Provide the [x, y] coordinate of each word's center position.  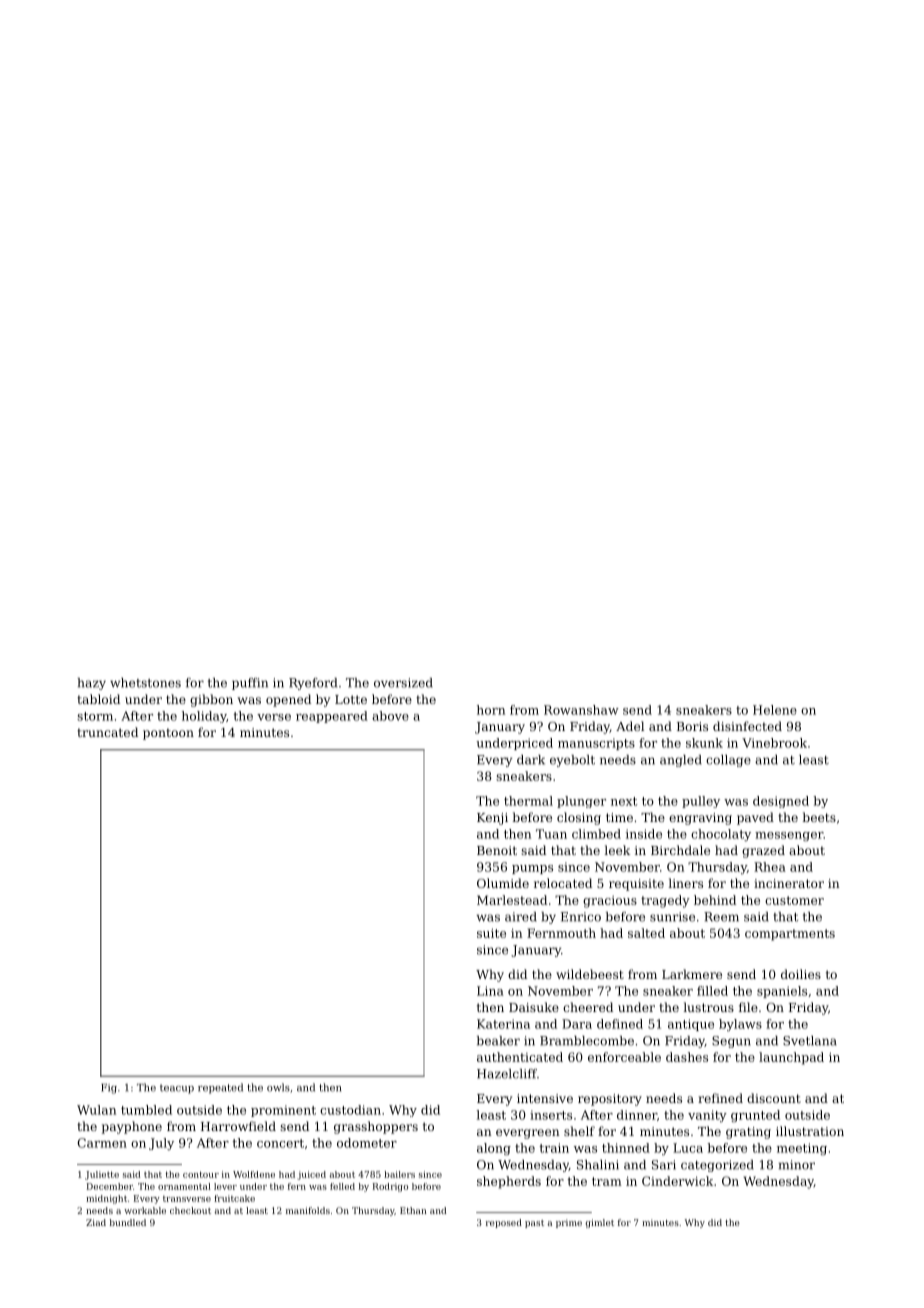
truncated [107, 732]
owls [278, 1087]
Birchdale [680, 850]
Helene [775, 710]
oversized [403, 683]
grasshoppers [376, 1127]
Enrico [581, 917]
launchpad [791, 1058]
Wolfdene [254, 1174]
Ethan [413, 1210]
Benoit [497, 850]
